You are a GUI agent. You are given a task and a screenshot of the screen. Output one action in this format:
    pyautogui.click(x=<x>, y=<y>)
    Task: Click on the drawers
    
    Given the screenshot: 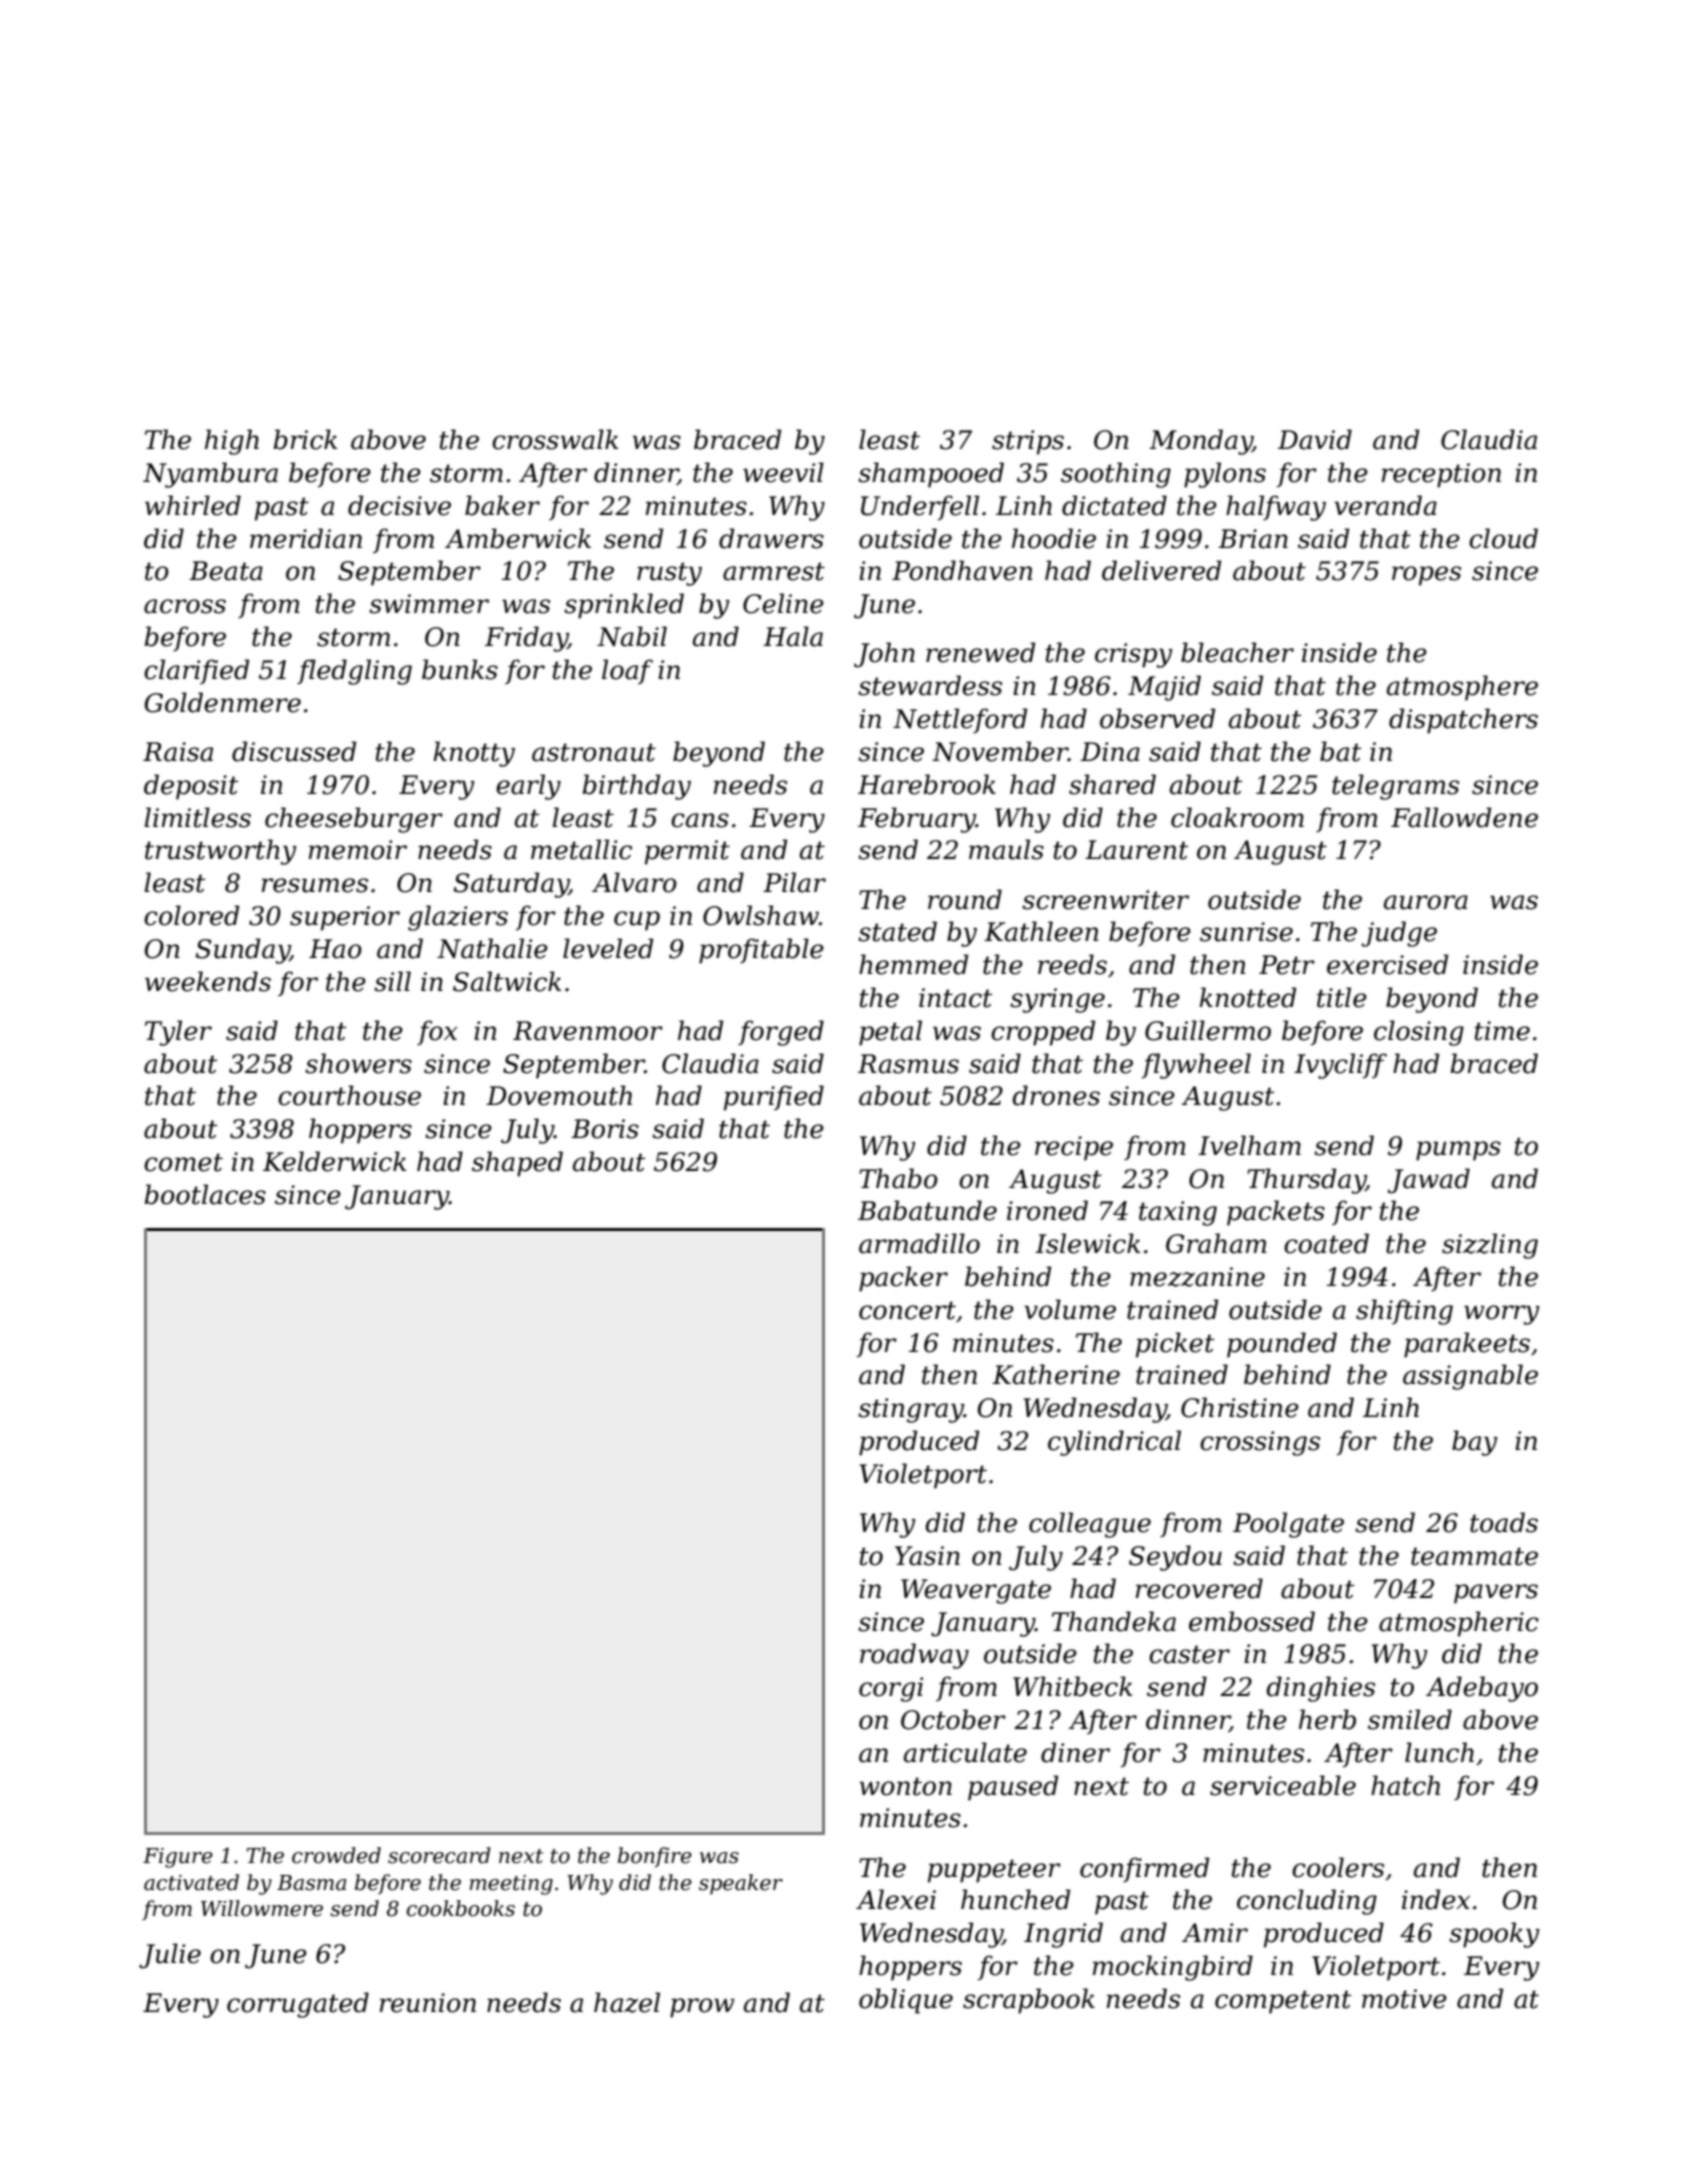 What is the action you would take?
    pyautogui.click(x=771, y=538)
